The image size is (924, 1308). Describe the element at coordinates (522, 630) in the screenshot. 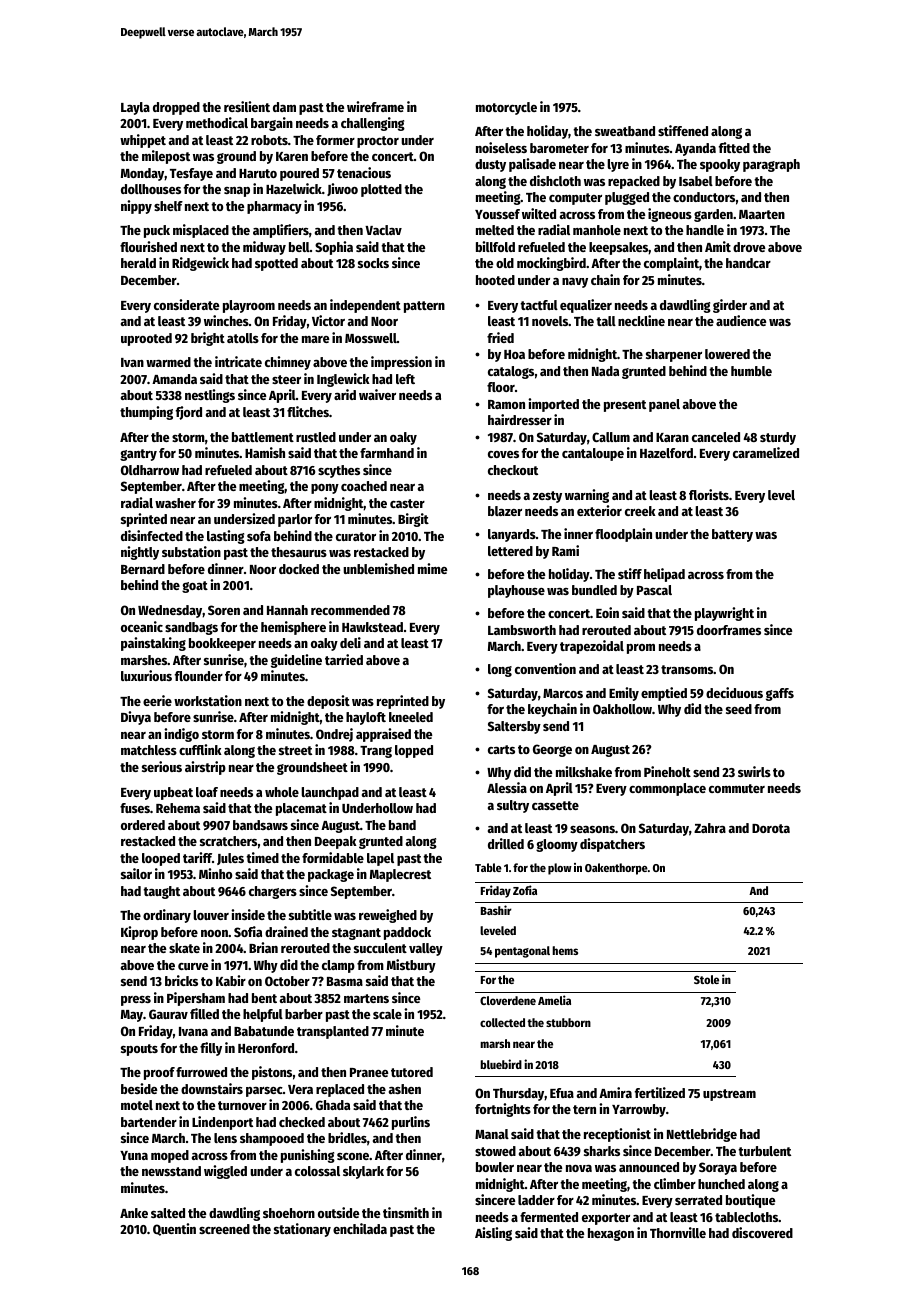

I see `Lambsworth` at that location.
